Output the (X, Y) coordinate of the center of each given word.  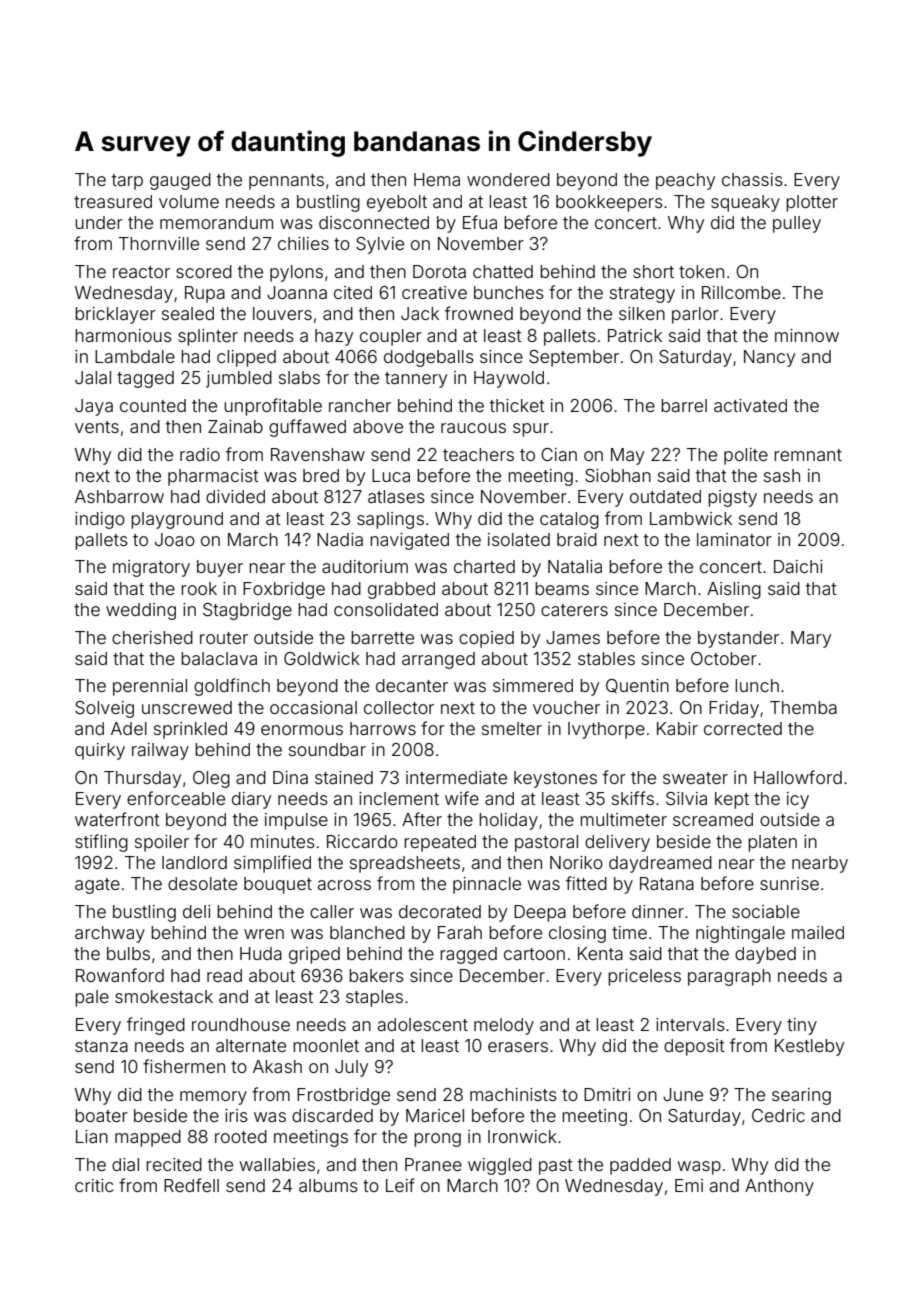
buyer (220, 568)
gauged (180, 181)
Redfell (191, 1185)
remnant (808, 455)
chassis (752, 179)
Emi (689, 1185)
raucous (473, 428)
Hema (437, 179)
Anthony (779, 1187)
